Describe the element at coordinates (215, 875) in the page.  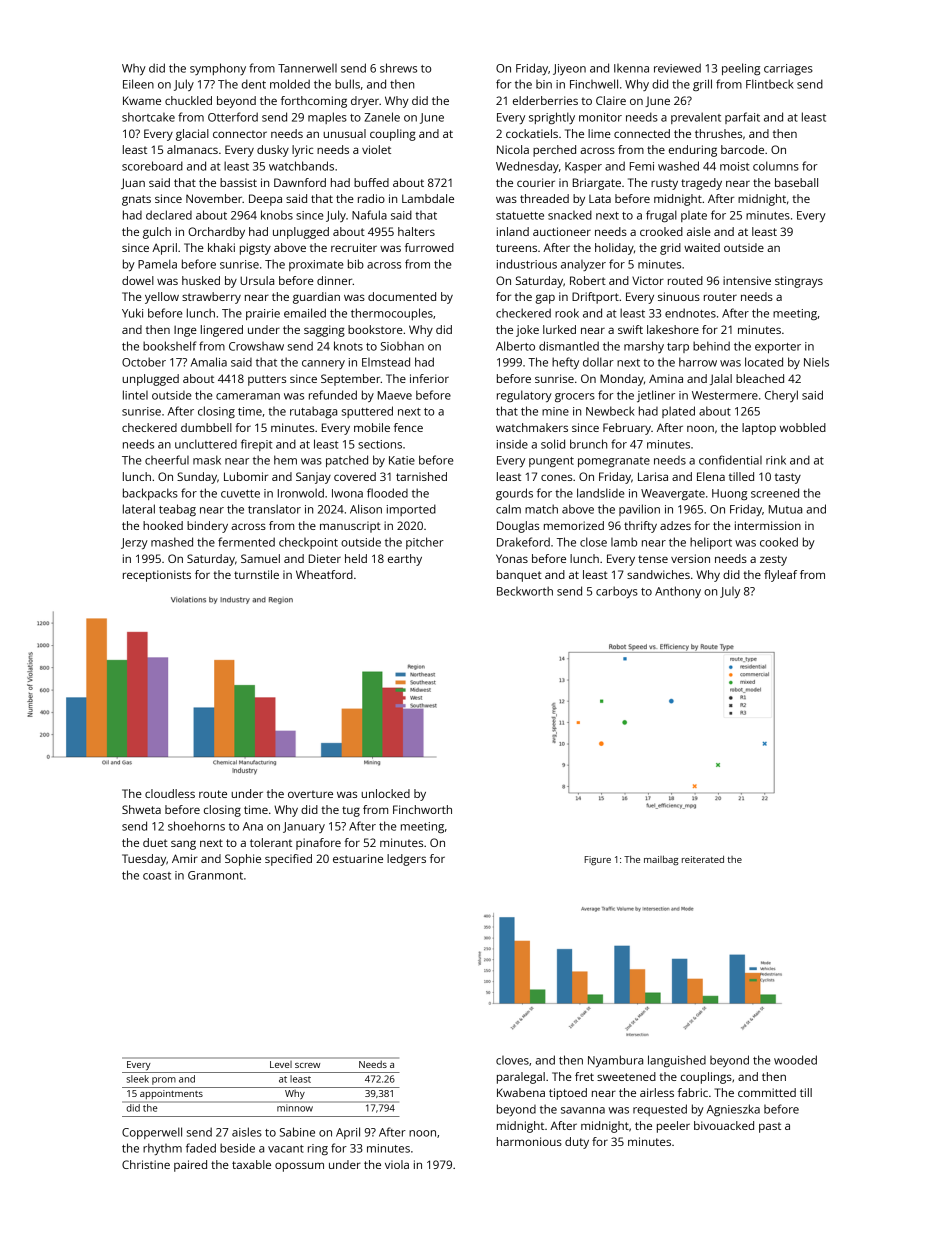
I see `Granmont` at that location.
